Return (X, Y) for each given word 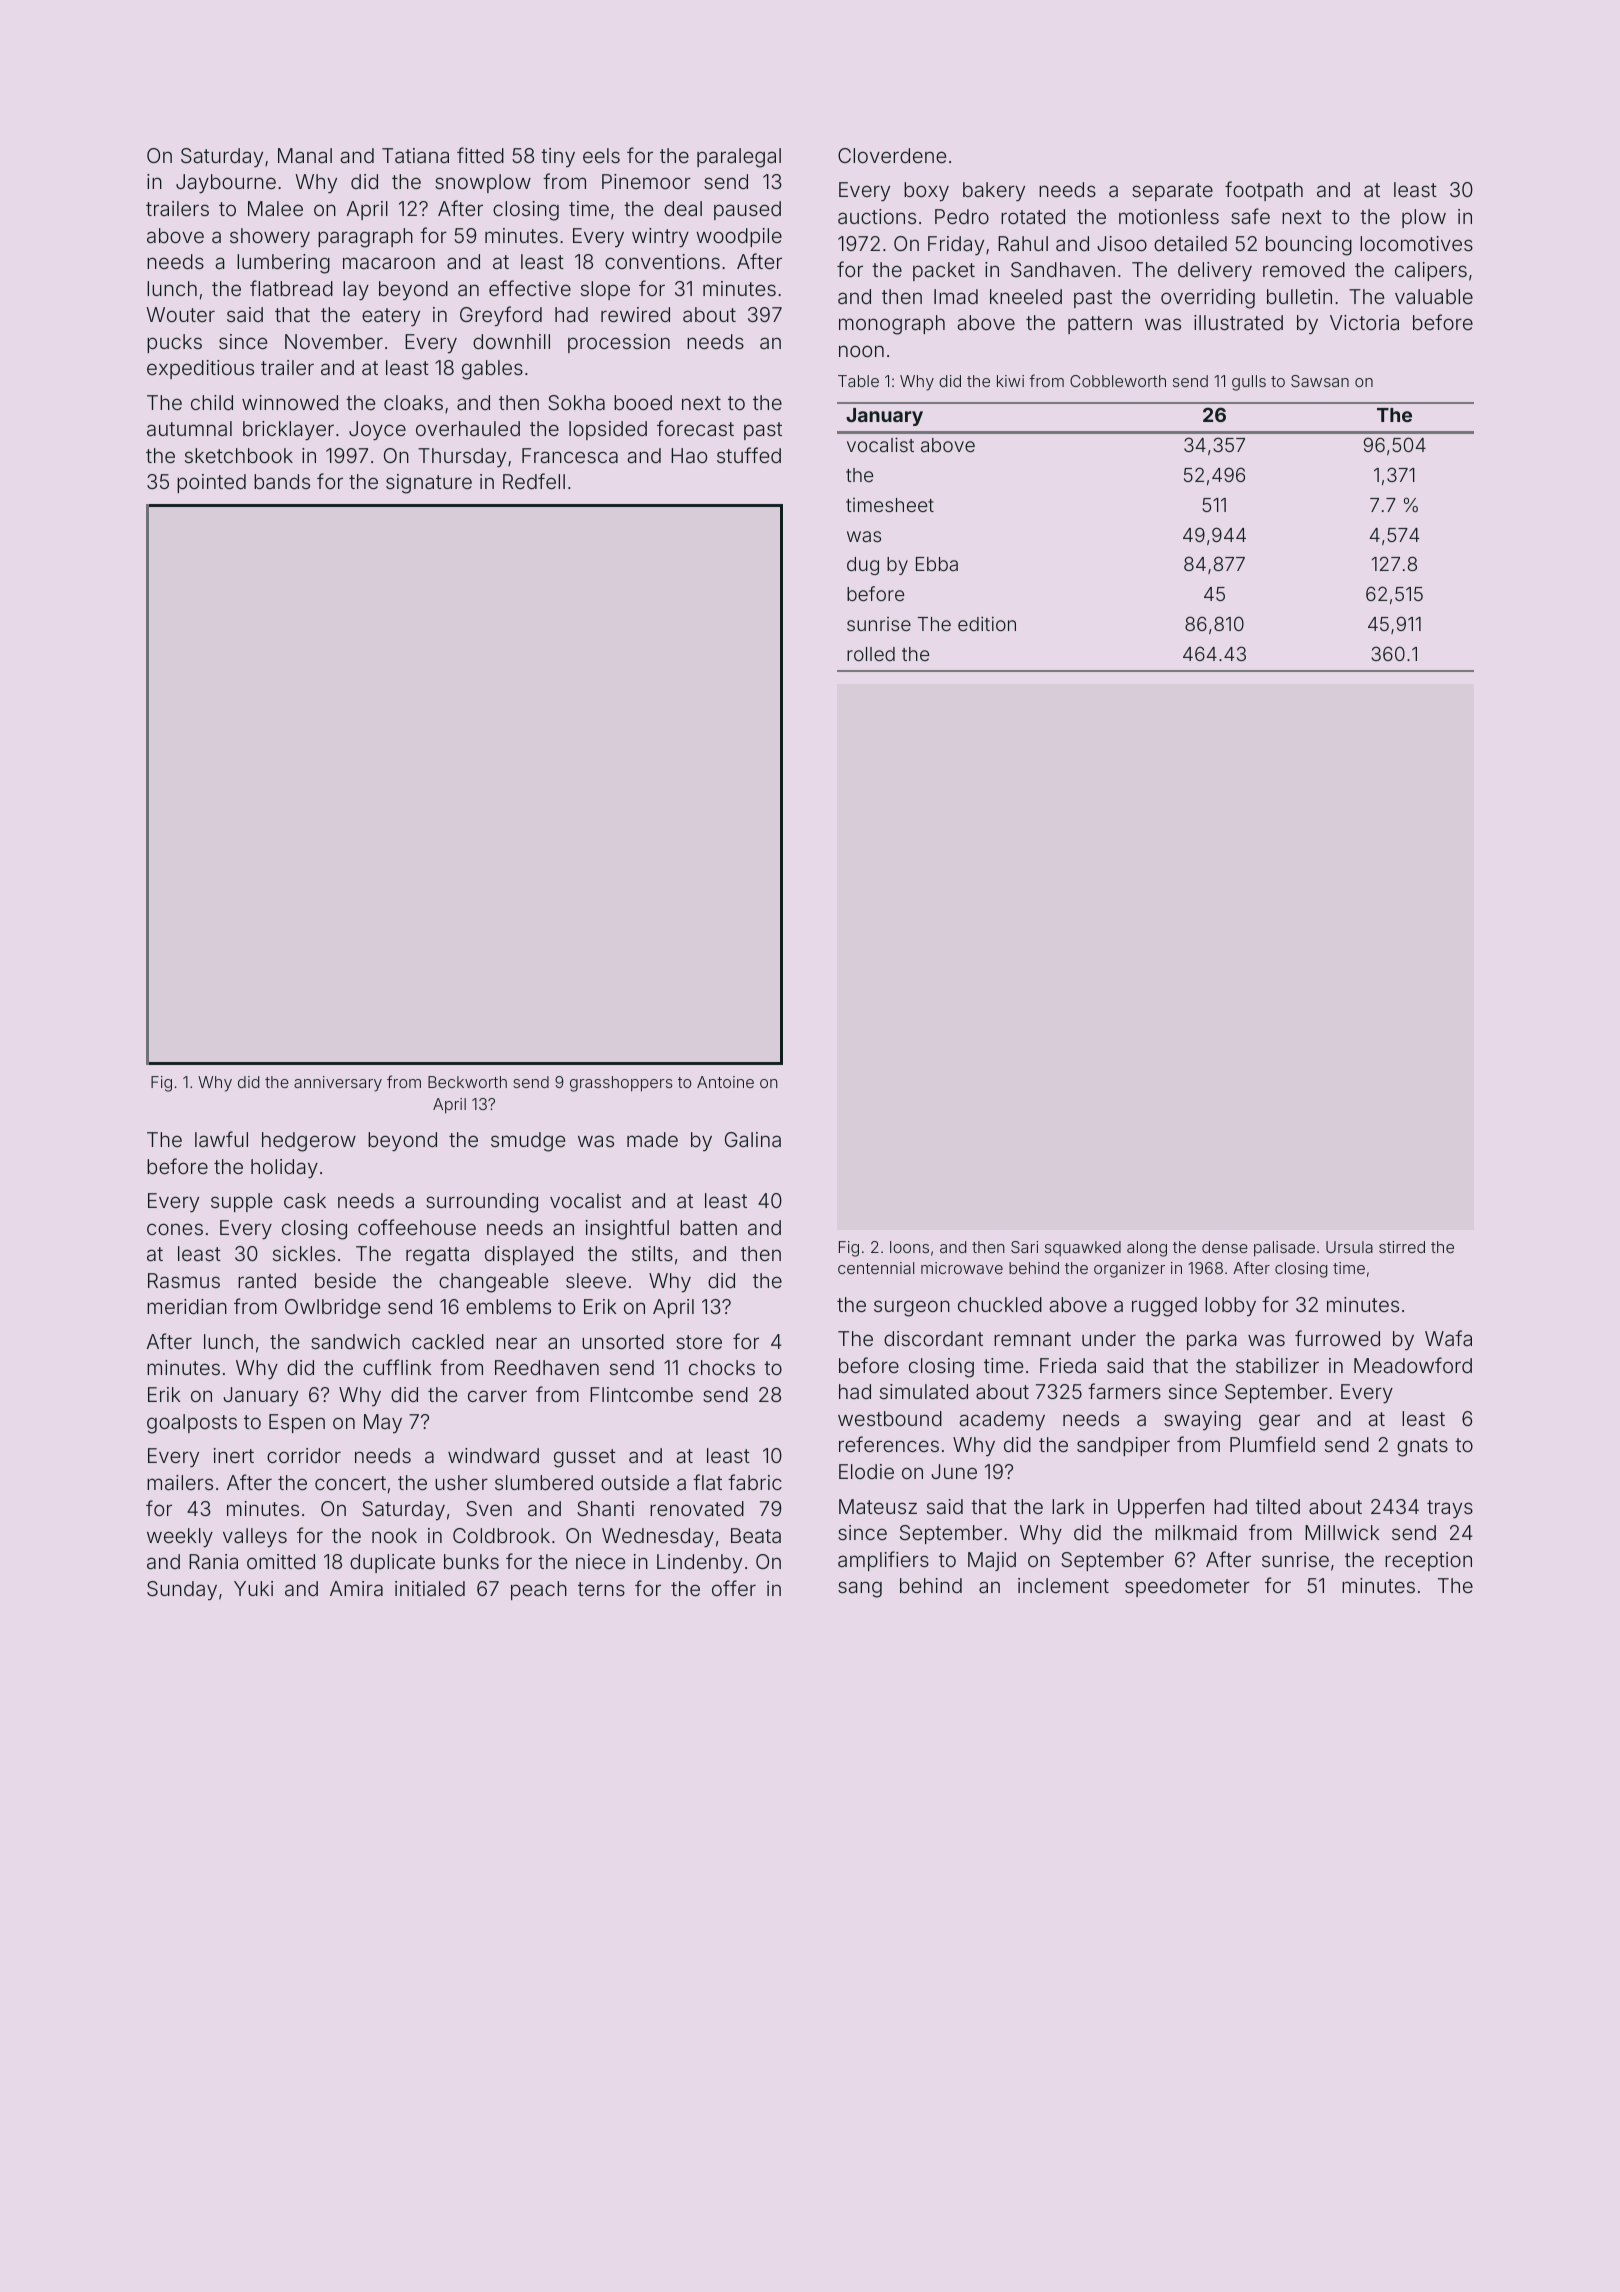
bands (282, 481)
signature (429, 484)
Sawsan (1320, 381)
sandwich (355, 1341)
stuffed (749, 455)
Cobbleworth (1118, 381)
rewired (635, 314)
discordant (933, 1338)
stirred (1402, 1247)
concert (350, 1483)
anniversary (338, 1084)
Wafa (1448, 1338)
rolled (871, 654)
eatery (391, 317)
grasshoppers (621, 1084)
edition (987, 623)
